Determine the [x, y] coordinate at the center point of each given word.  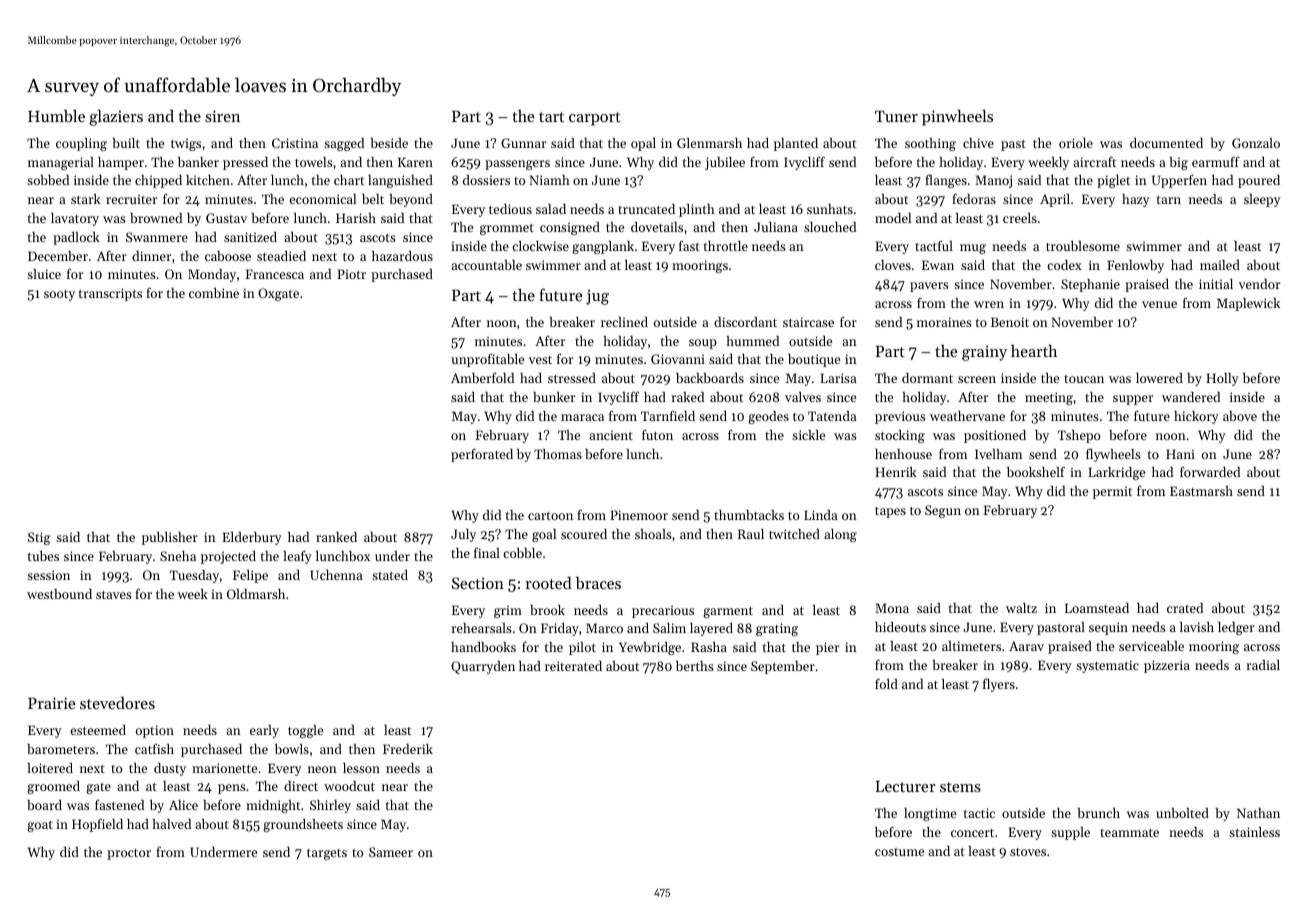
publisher [170, 538]
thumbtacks [749, 515]
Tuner [896, 116]
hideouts [900, 627]
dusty [170, 769]
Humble [56, 116]
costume [899, 852]
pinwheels [957, 117]
